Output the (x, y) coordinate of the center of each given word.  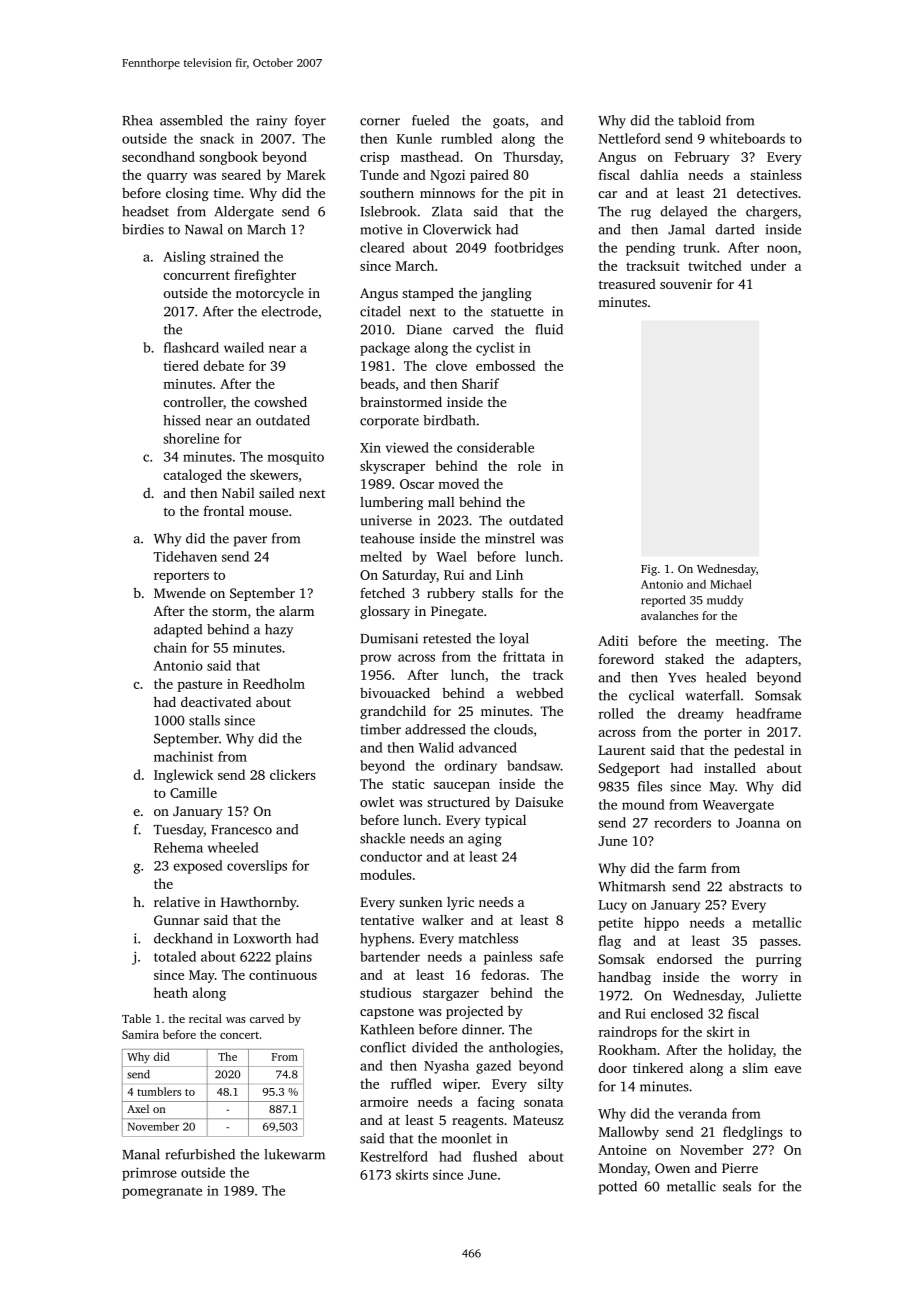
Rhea (137, 120)
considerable (495, 447)
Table (136, 1018)
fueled (430, 120)
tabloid (700, 120)
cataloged (192, 476)
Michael (731, 584)
